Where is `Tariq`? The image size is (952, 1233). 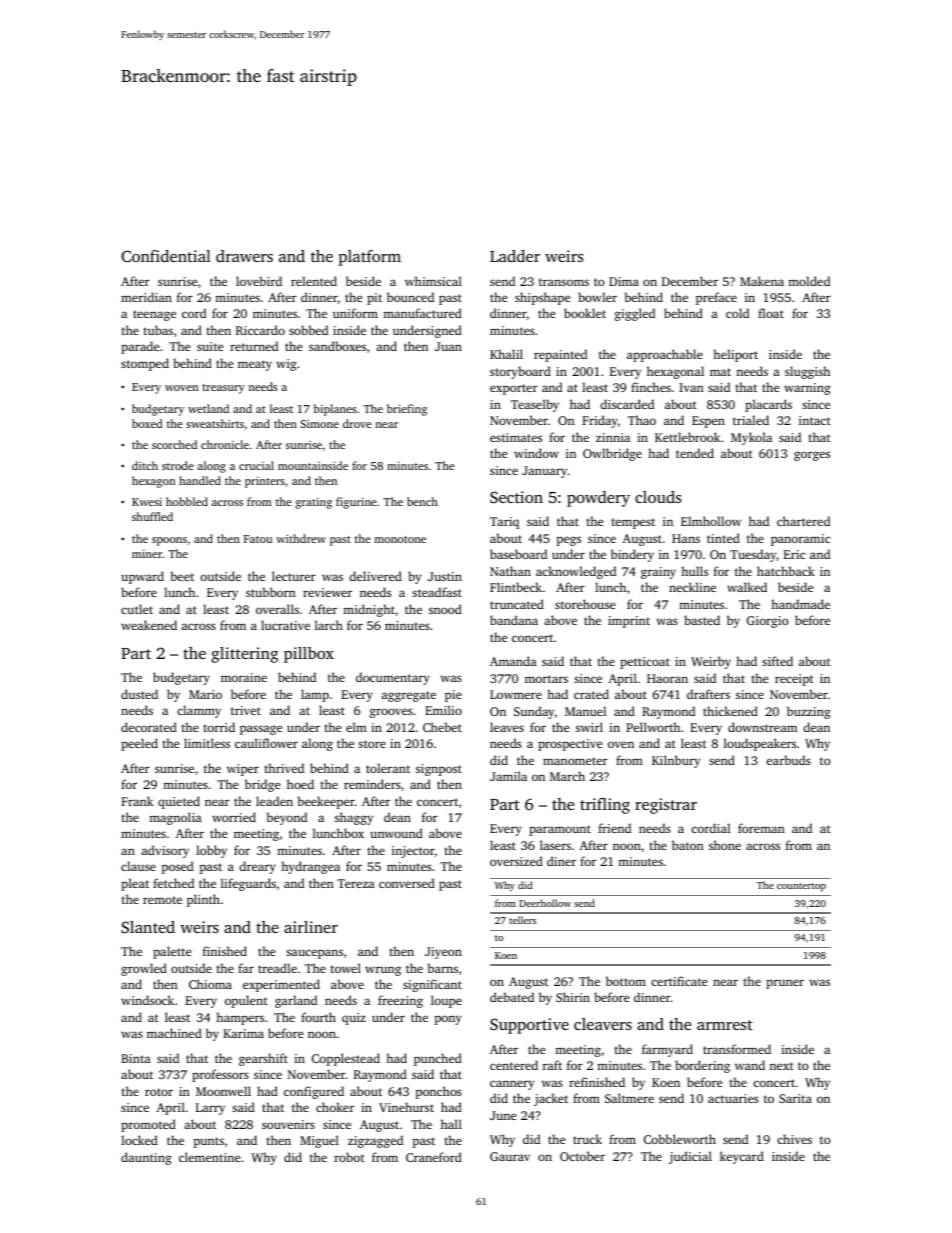
Tariq is located at coordinates (504, 523).
